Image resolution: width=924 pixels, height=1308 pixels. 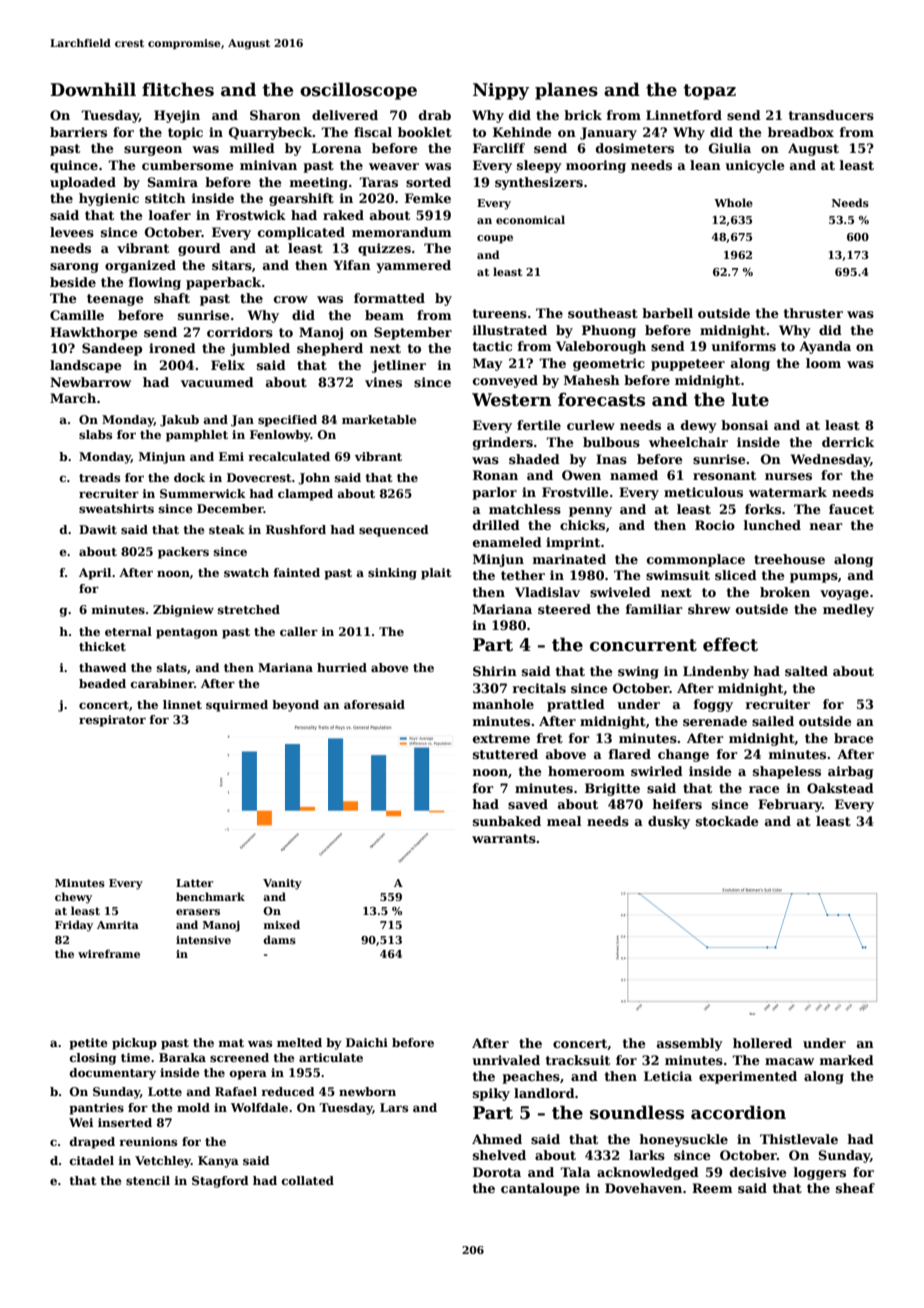 I want to click on barbell, so click(x=667, y=313).
